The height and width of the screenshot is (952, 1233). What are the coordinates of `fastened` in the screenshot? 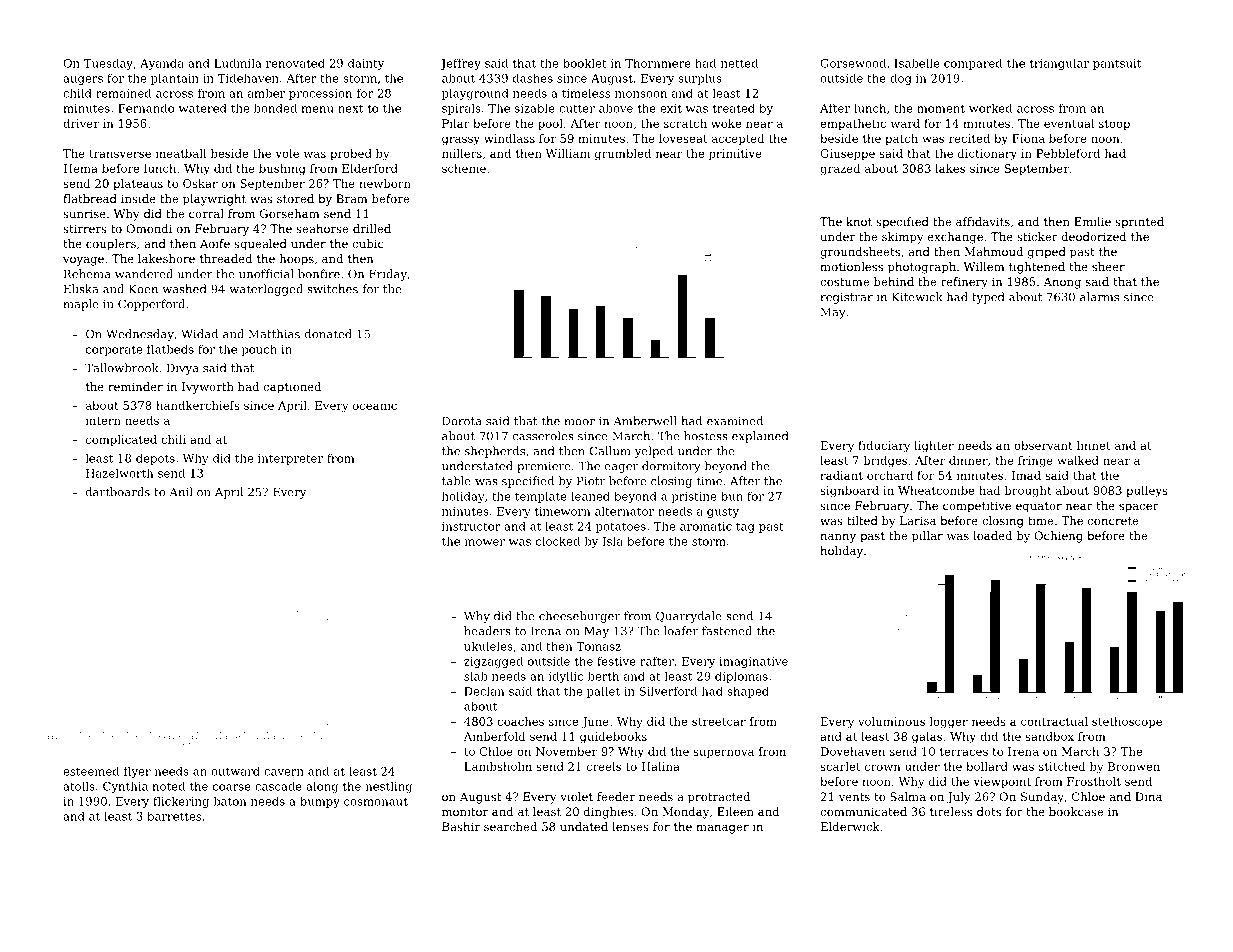 It's located at (727, 631).
